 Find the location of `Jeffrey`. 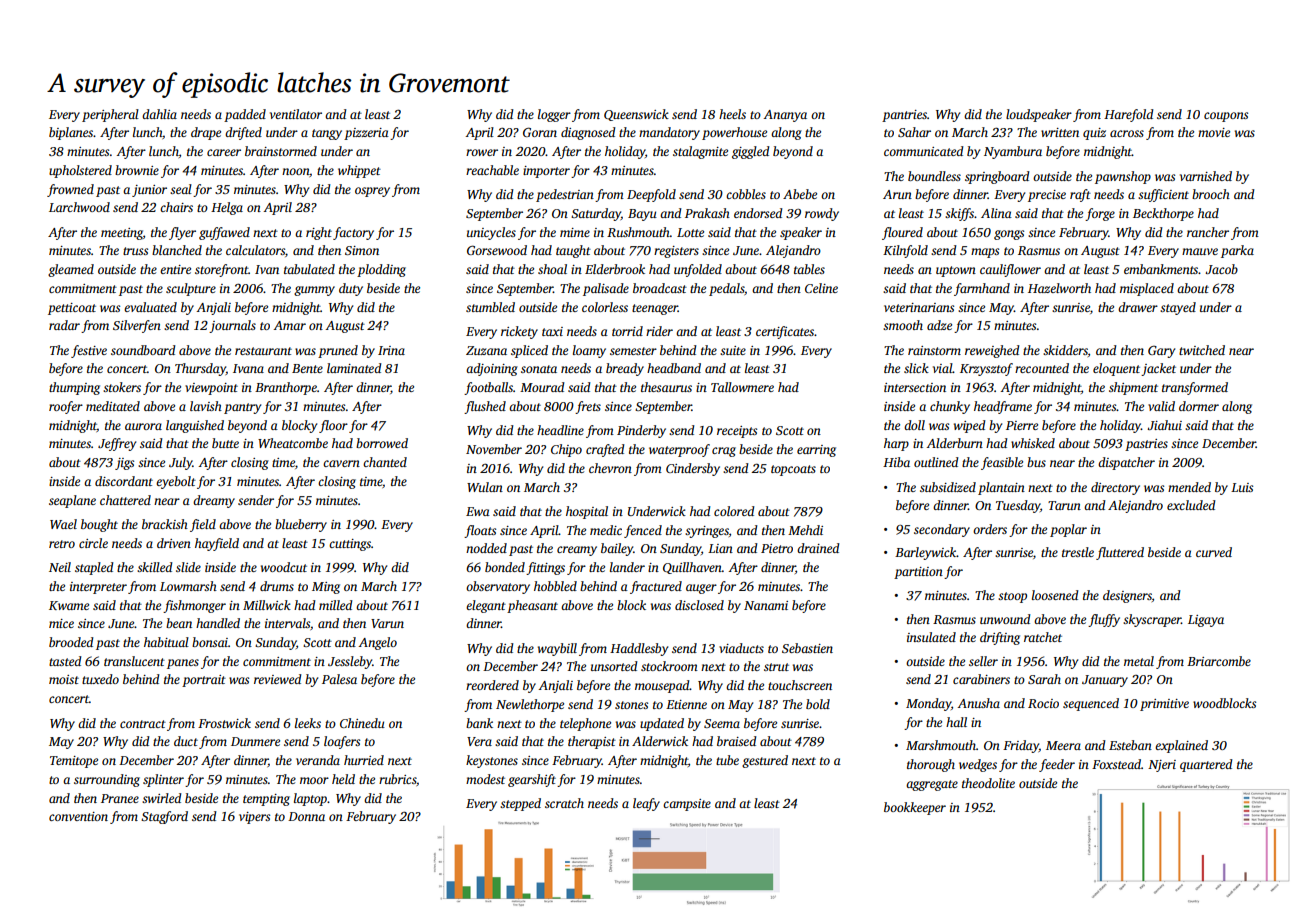

Jeffrey is located at coordinates (117, 444).
